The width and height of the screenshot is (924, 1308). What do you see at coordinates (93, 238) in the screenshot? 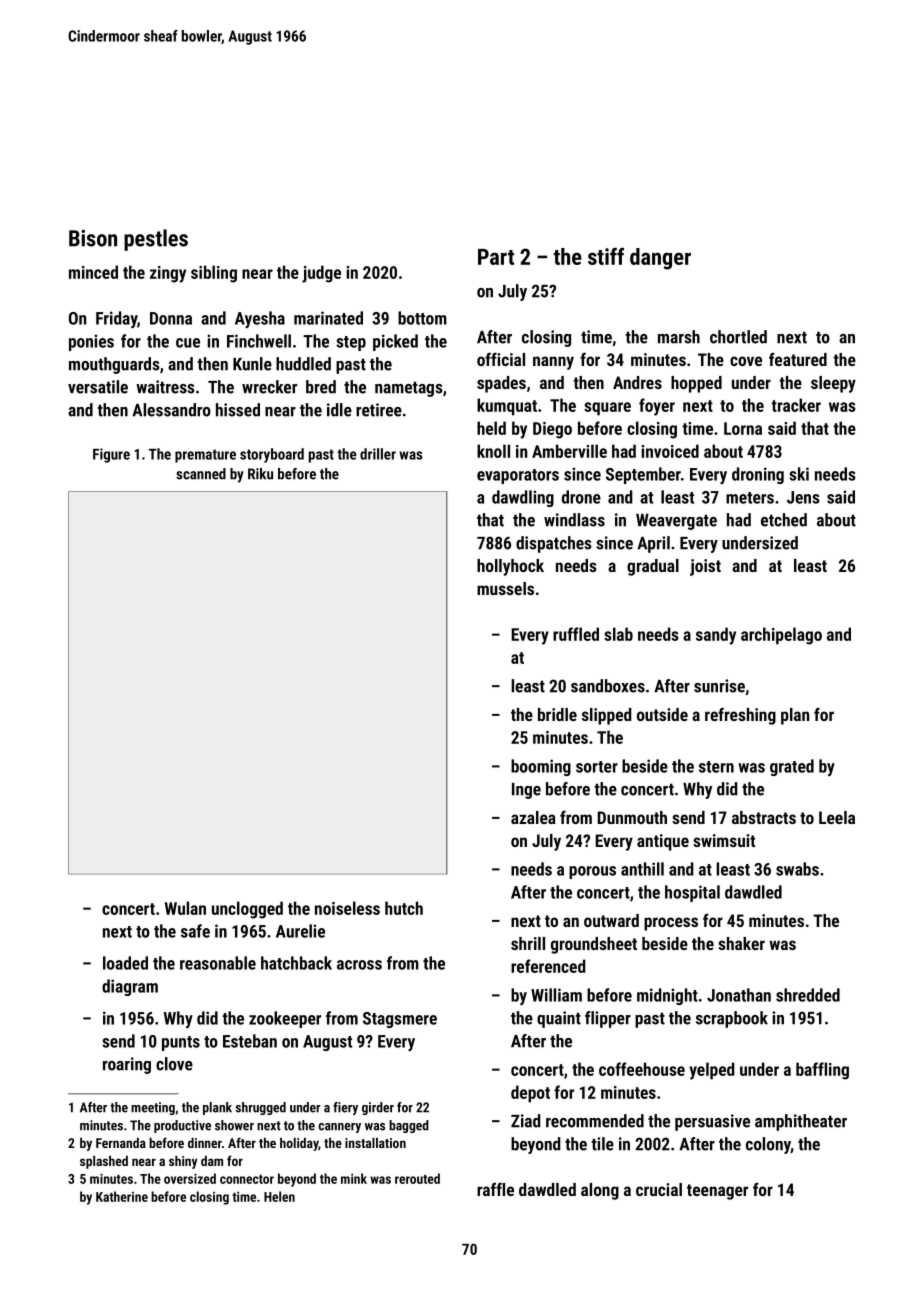
I see `Bison` at bounding box center [93, 238].
